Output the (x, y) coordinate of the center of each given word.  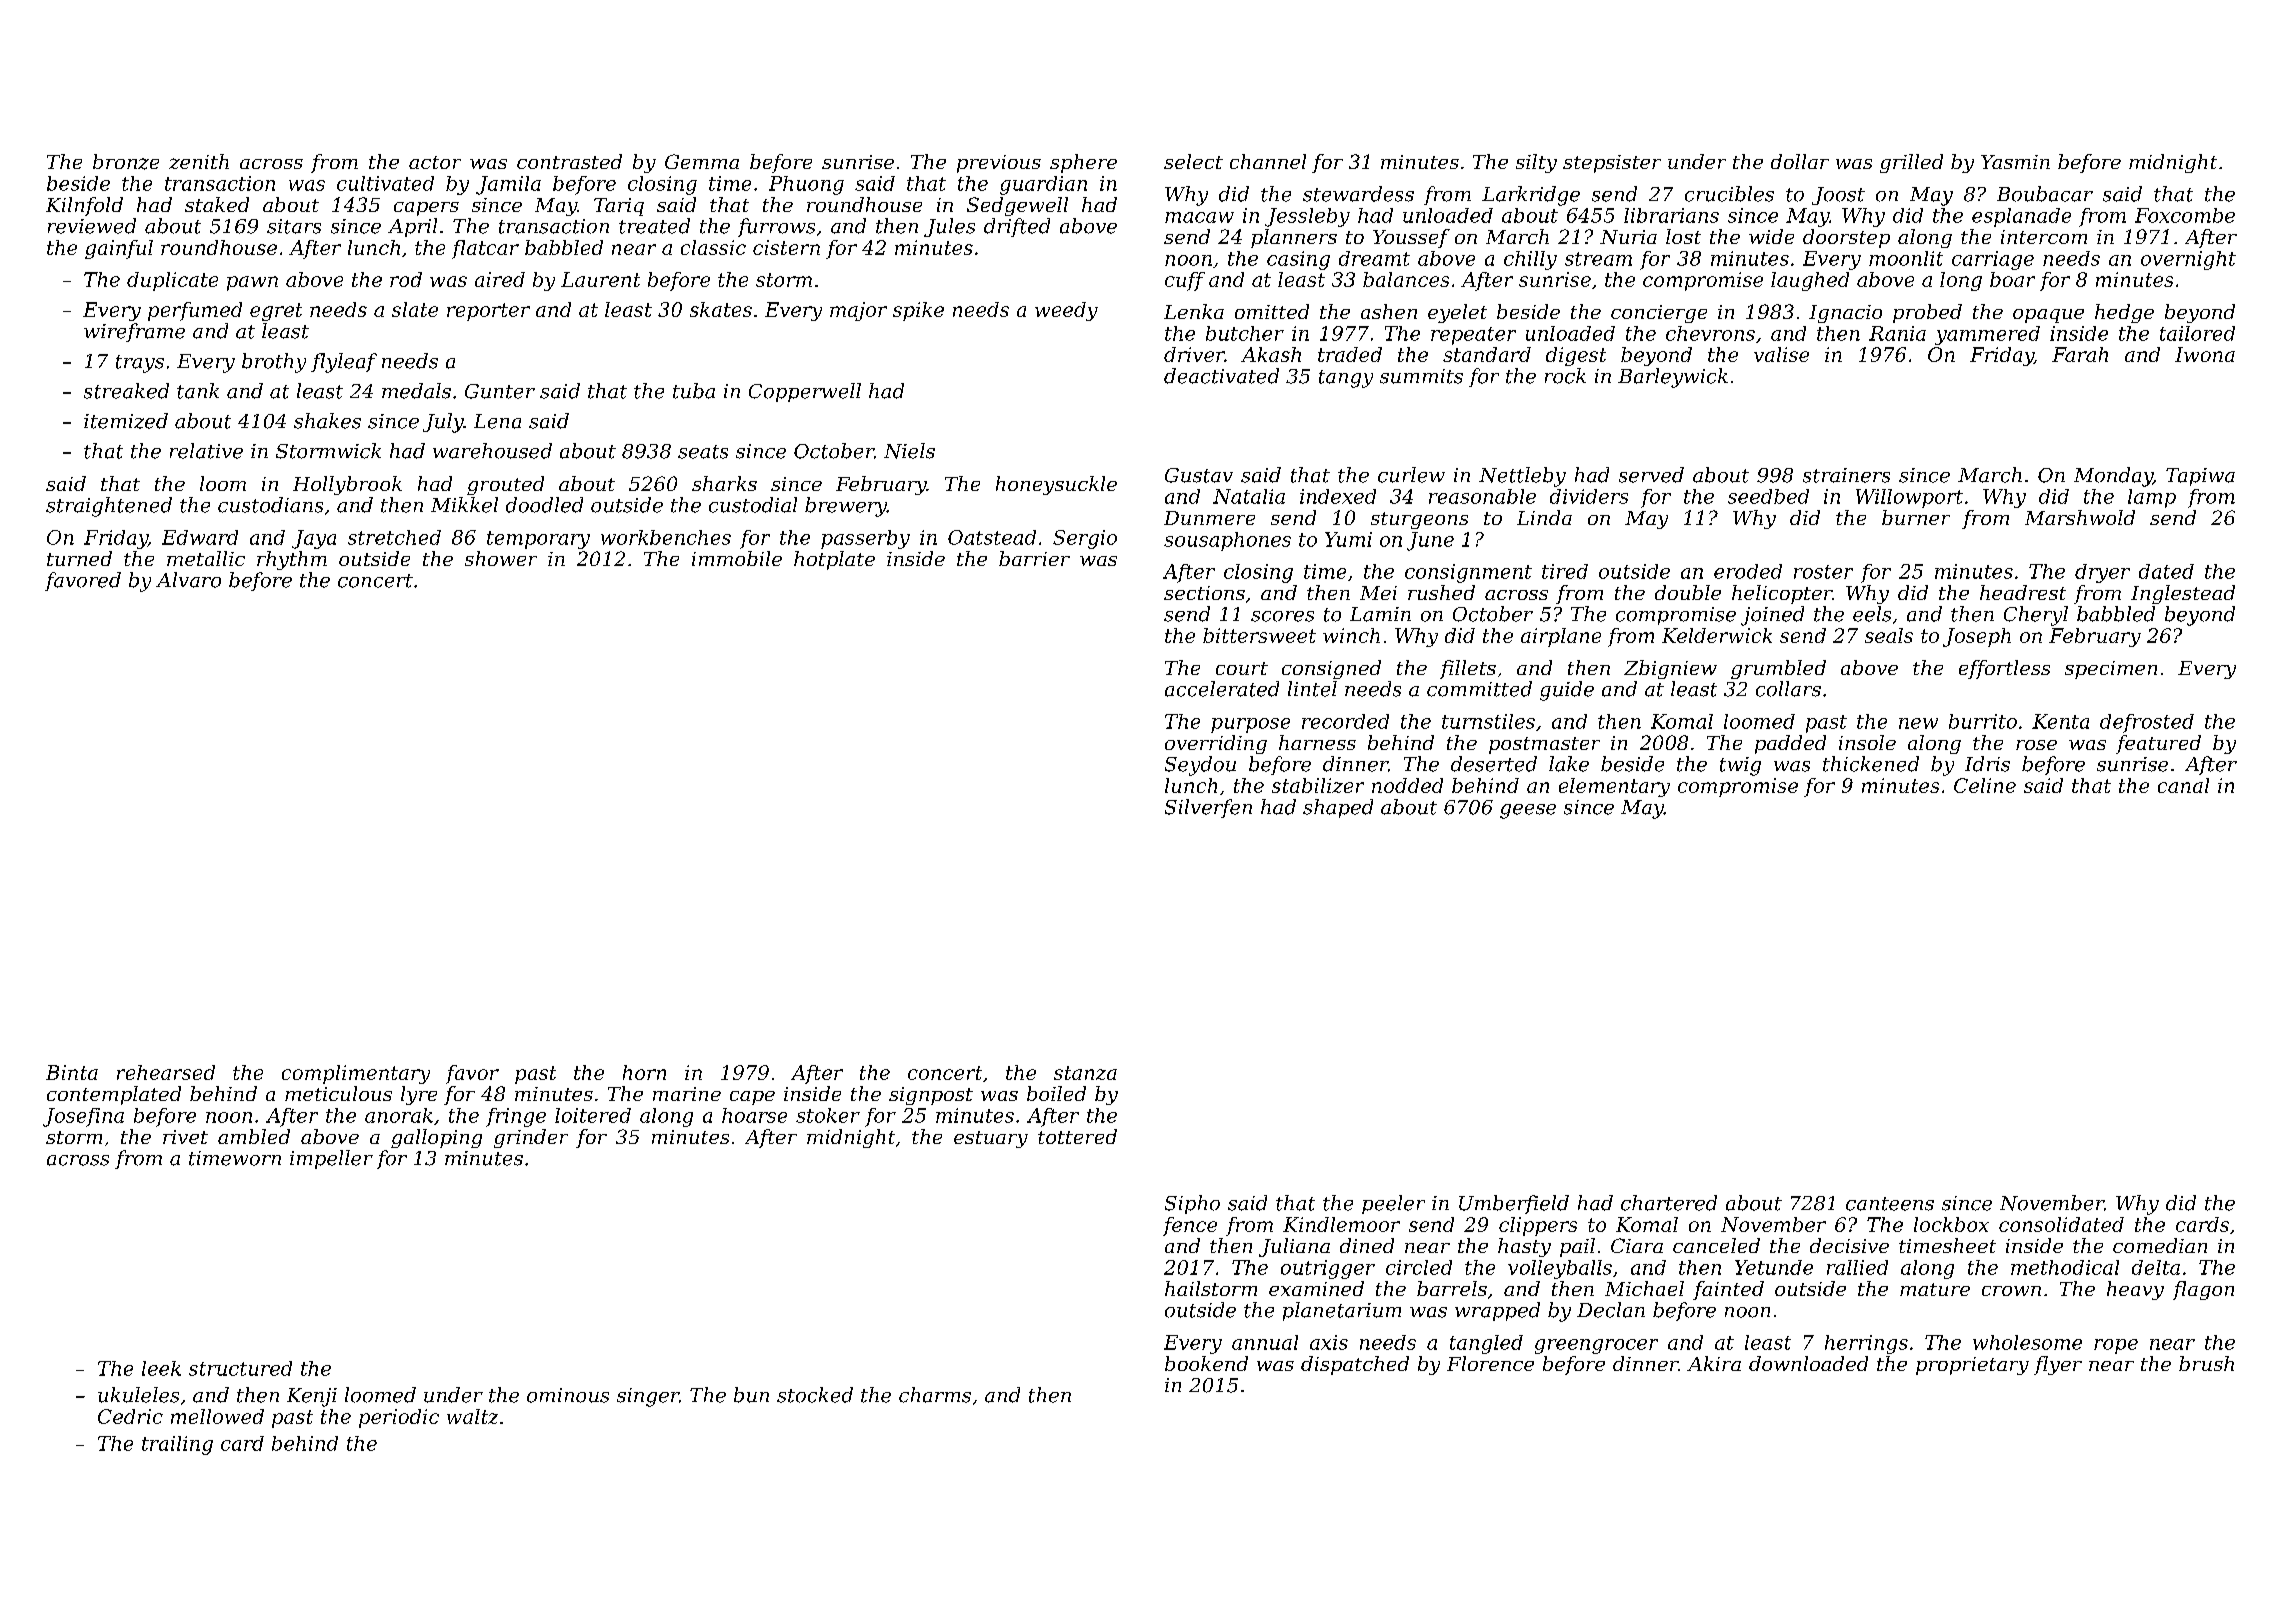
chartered (1669, 1203)
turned (79, 558)
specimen (2111, 670)
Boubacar (2045, 194)
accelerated (1222, 689)
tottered (1077, 1136)
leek (161, 1368)
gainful (119, 249)
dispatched (1355, 1365)
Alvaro (188, 580)
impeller (331, 1159)
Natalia (1249, 496)
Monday (2113, 477)
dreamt (1374, 258)
